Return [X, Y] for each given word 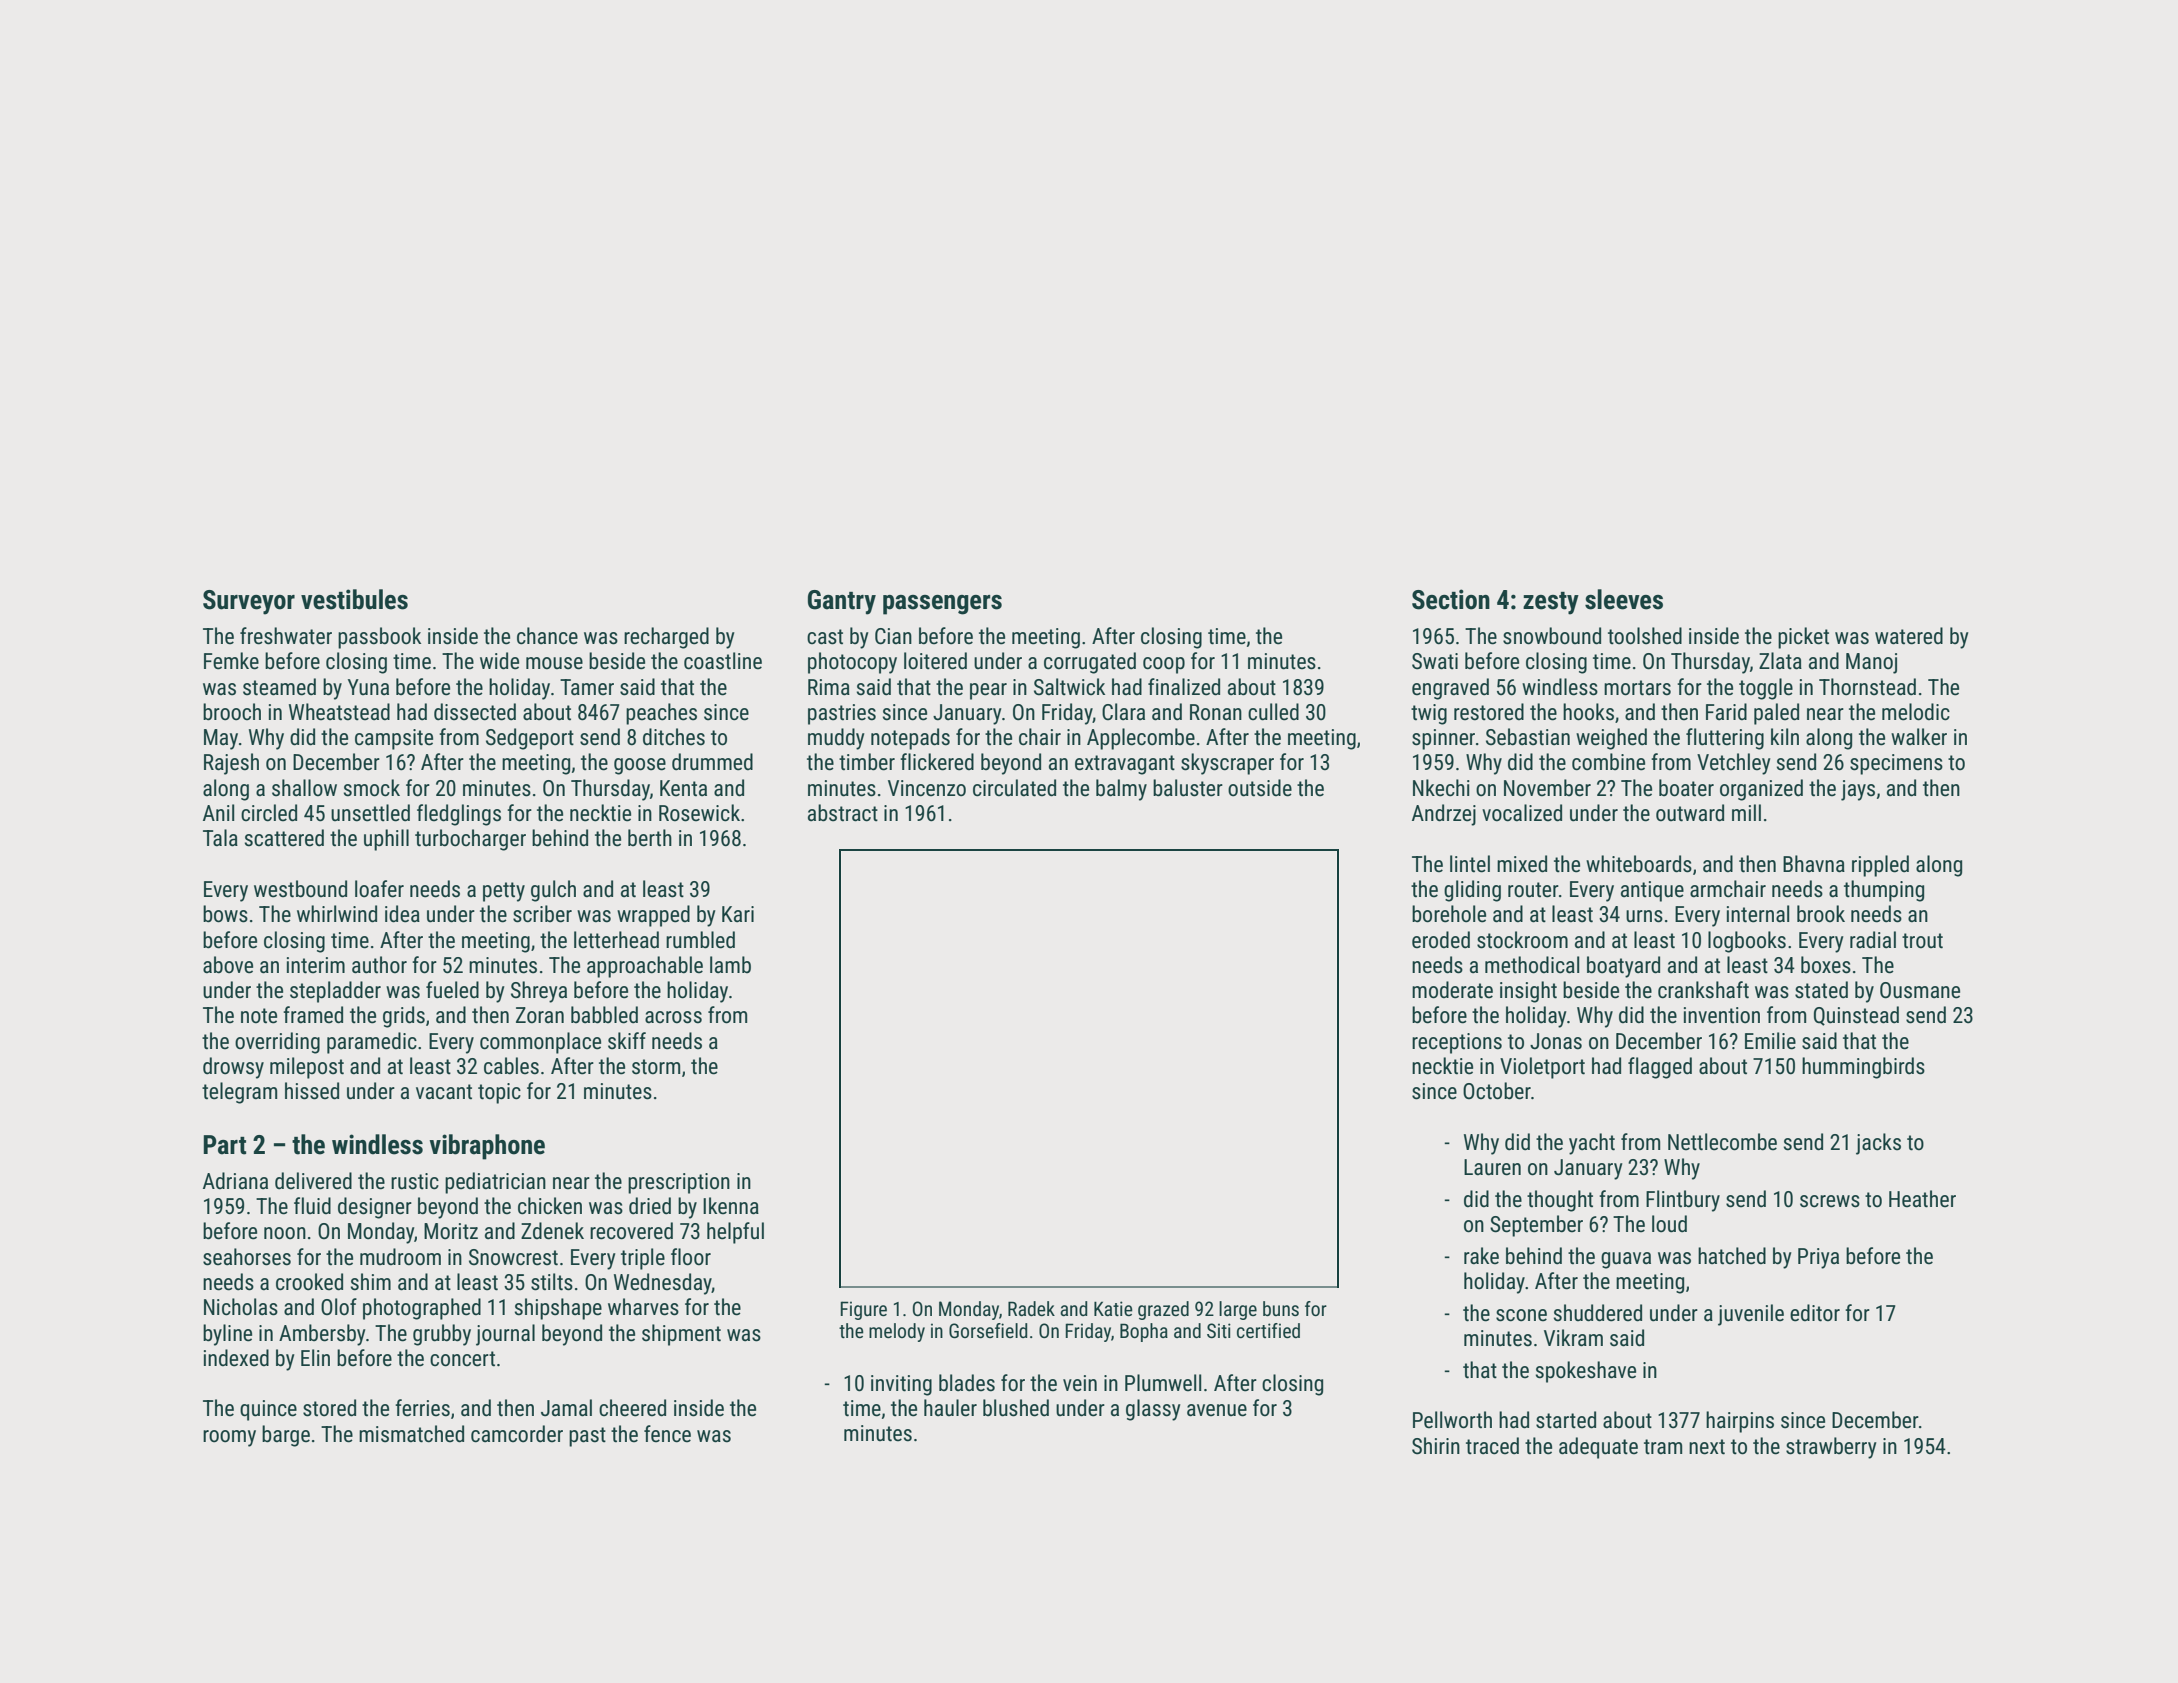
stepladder [335, 992]
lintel [1470, 864]
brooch [232, 712]
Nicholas [241, 1307]
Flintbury [1683, 1201]
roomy [229, 1438]
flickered [937, 762]
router [1533, 890]
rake [1481, 1256]
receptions [1457, 1043]
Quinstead [1856, 1016]
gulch [553, 891]
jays [1858, 790]
